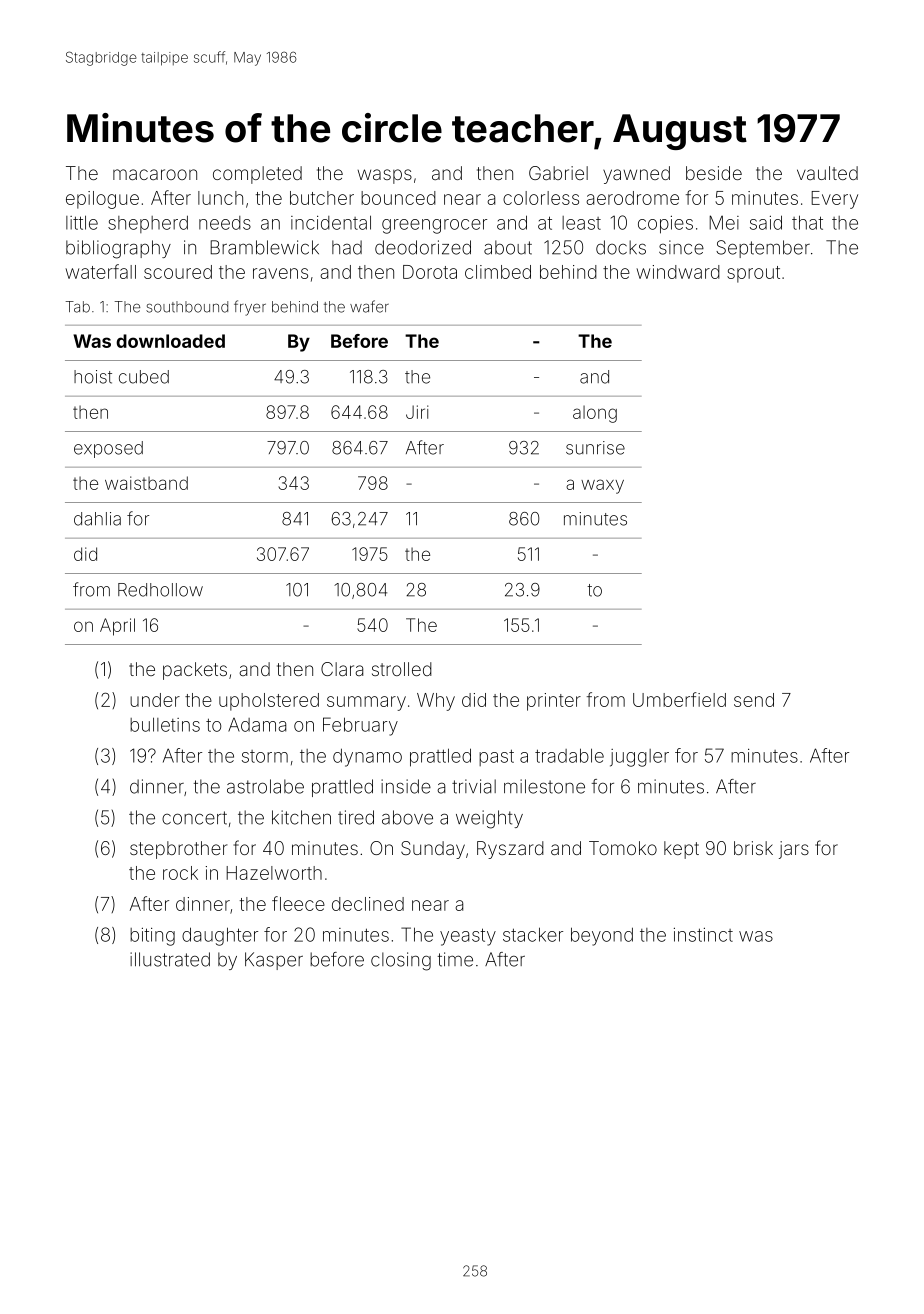 Image resolution: width=924 pixels, height=1314 pixels. What do you see at coordinates (602, 486) in the image?
I see `waxy` at bounding box center [602, 486].
